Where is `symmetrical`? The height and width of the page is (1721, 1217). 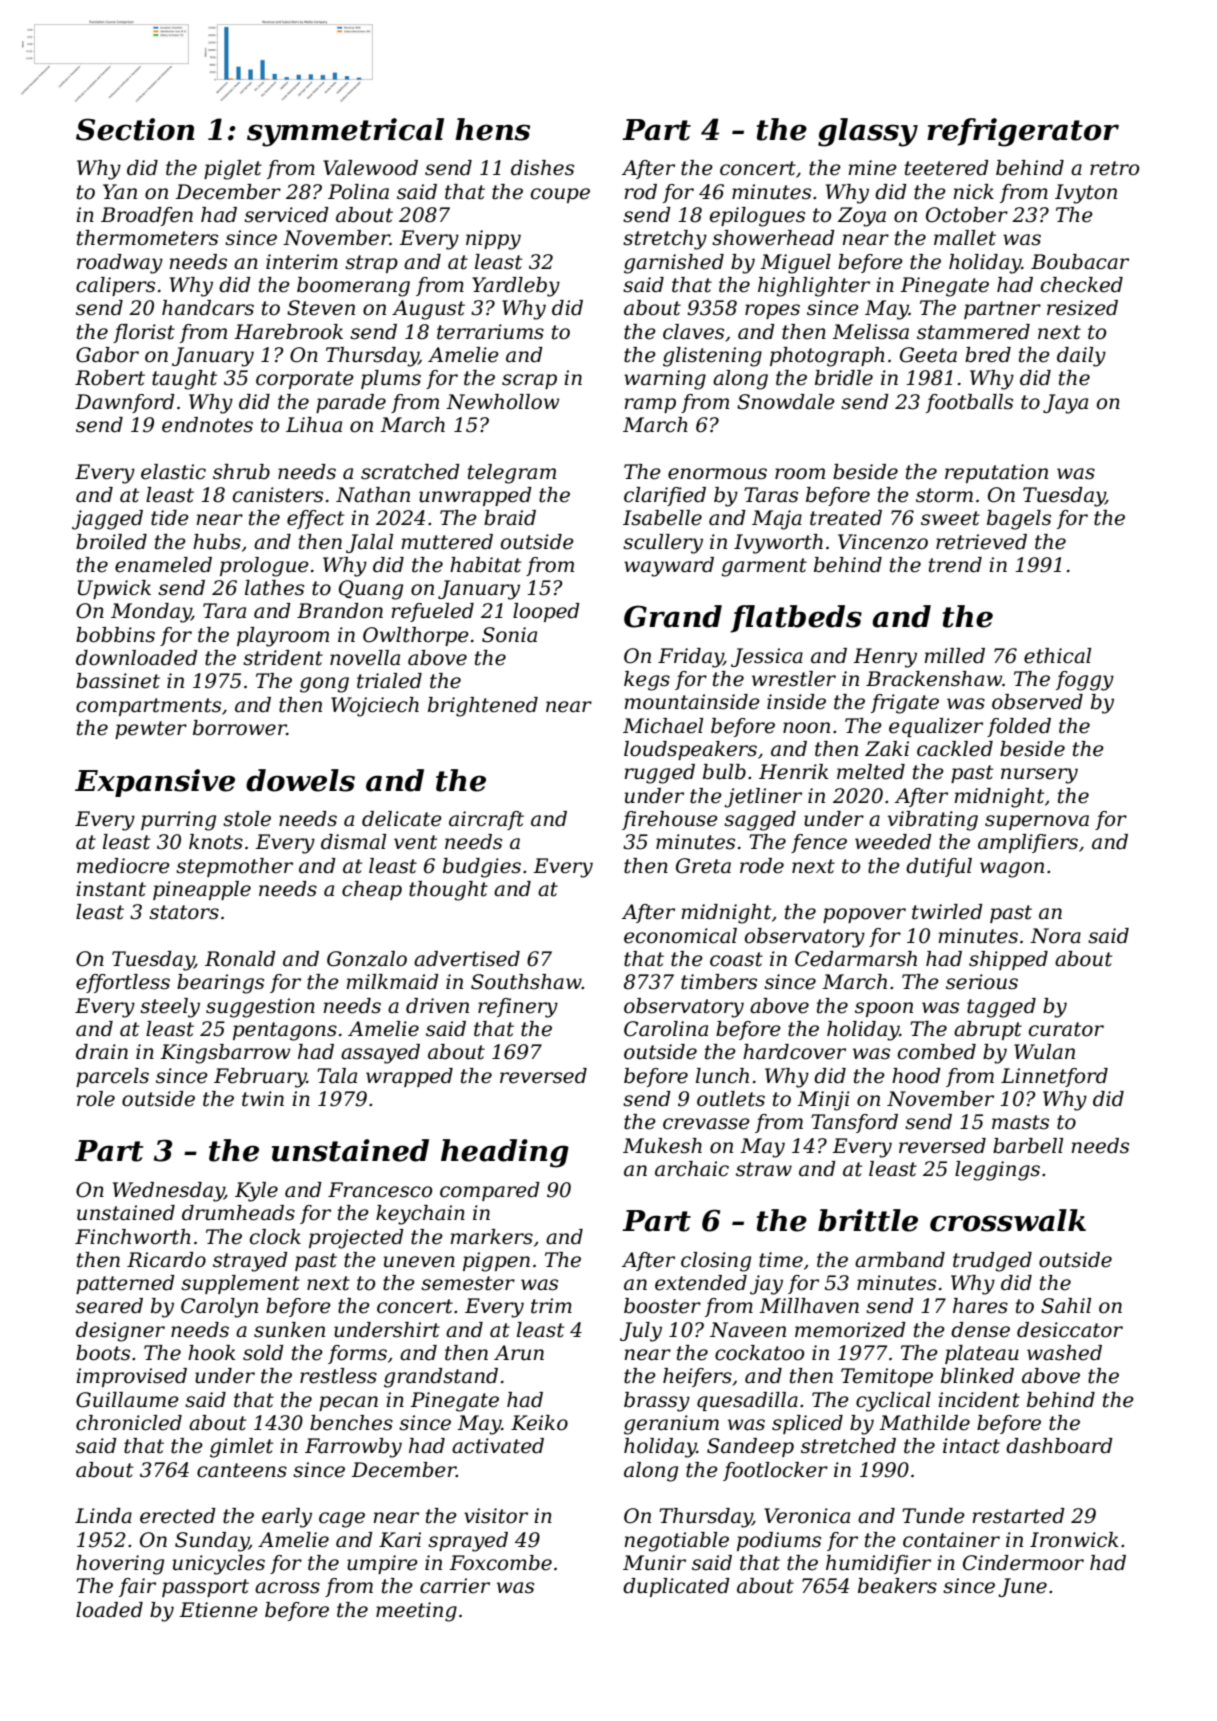 symmetrical is located at coordinates (345, 132).
